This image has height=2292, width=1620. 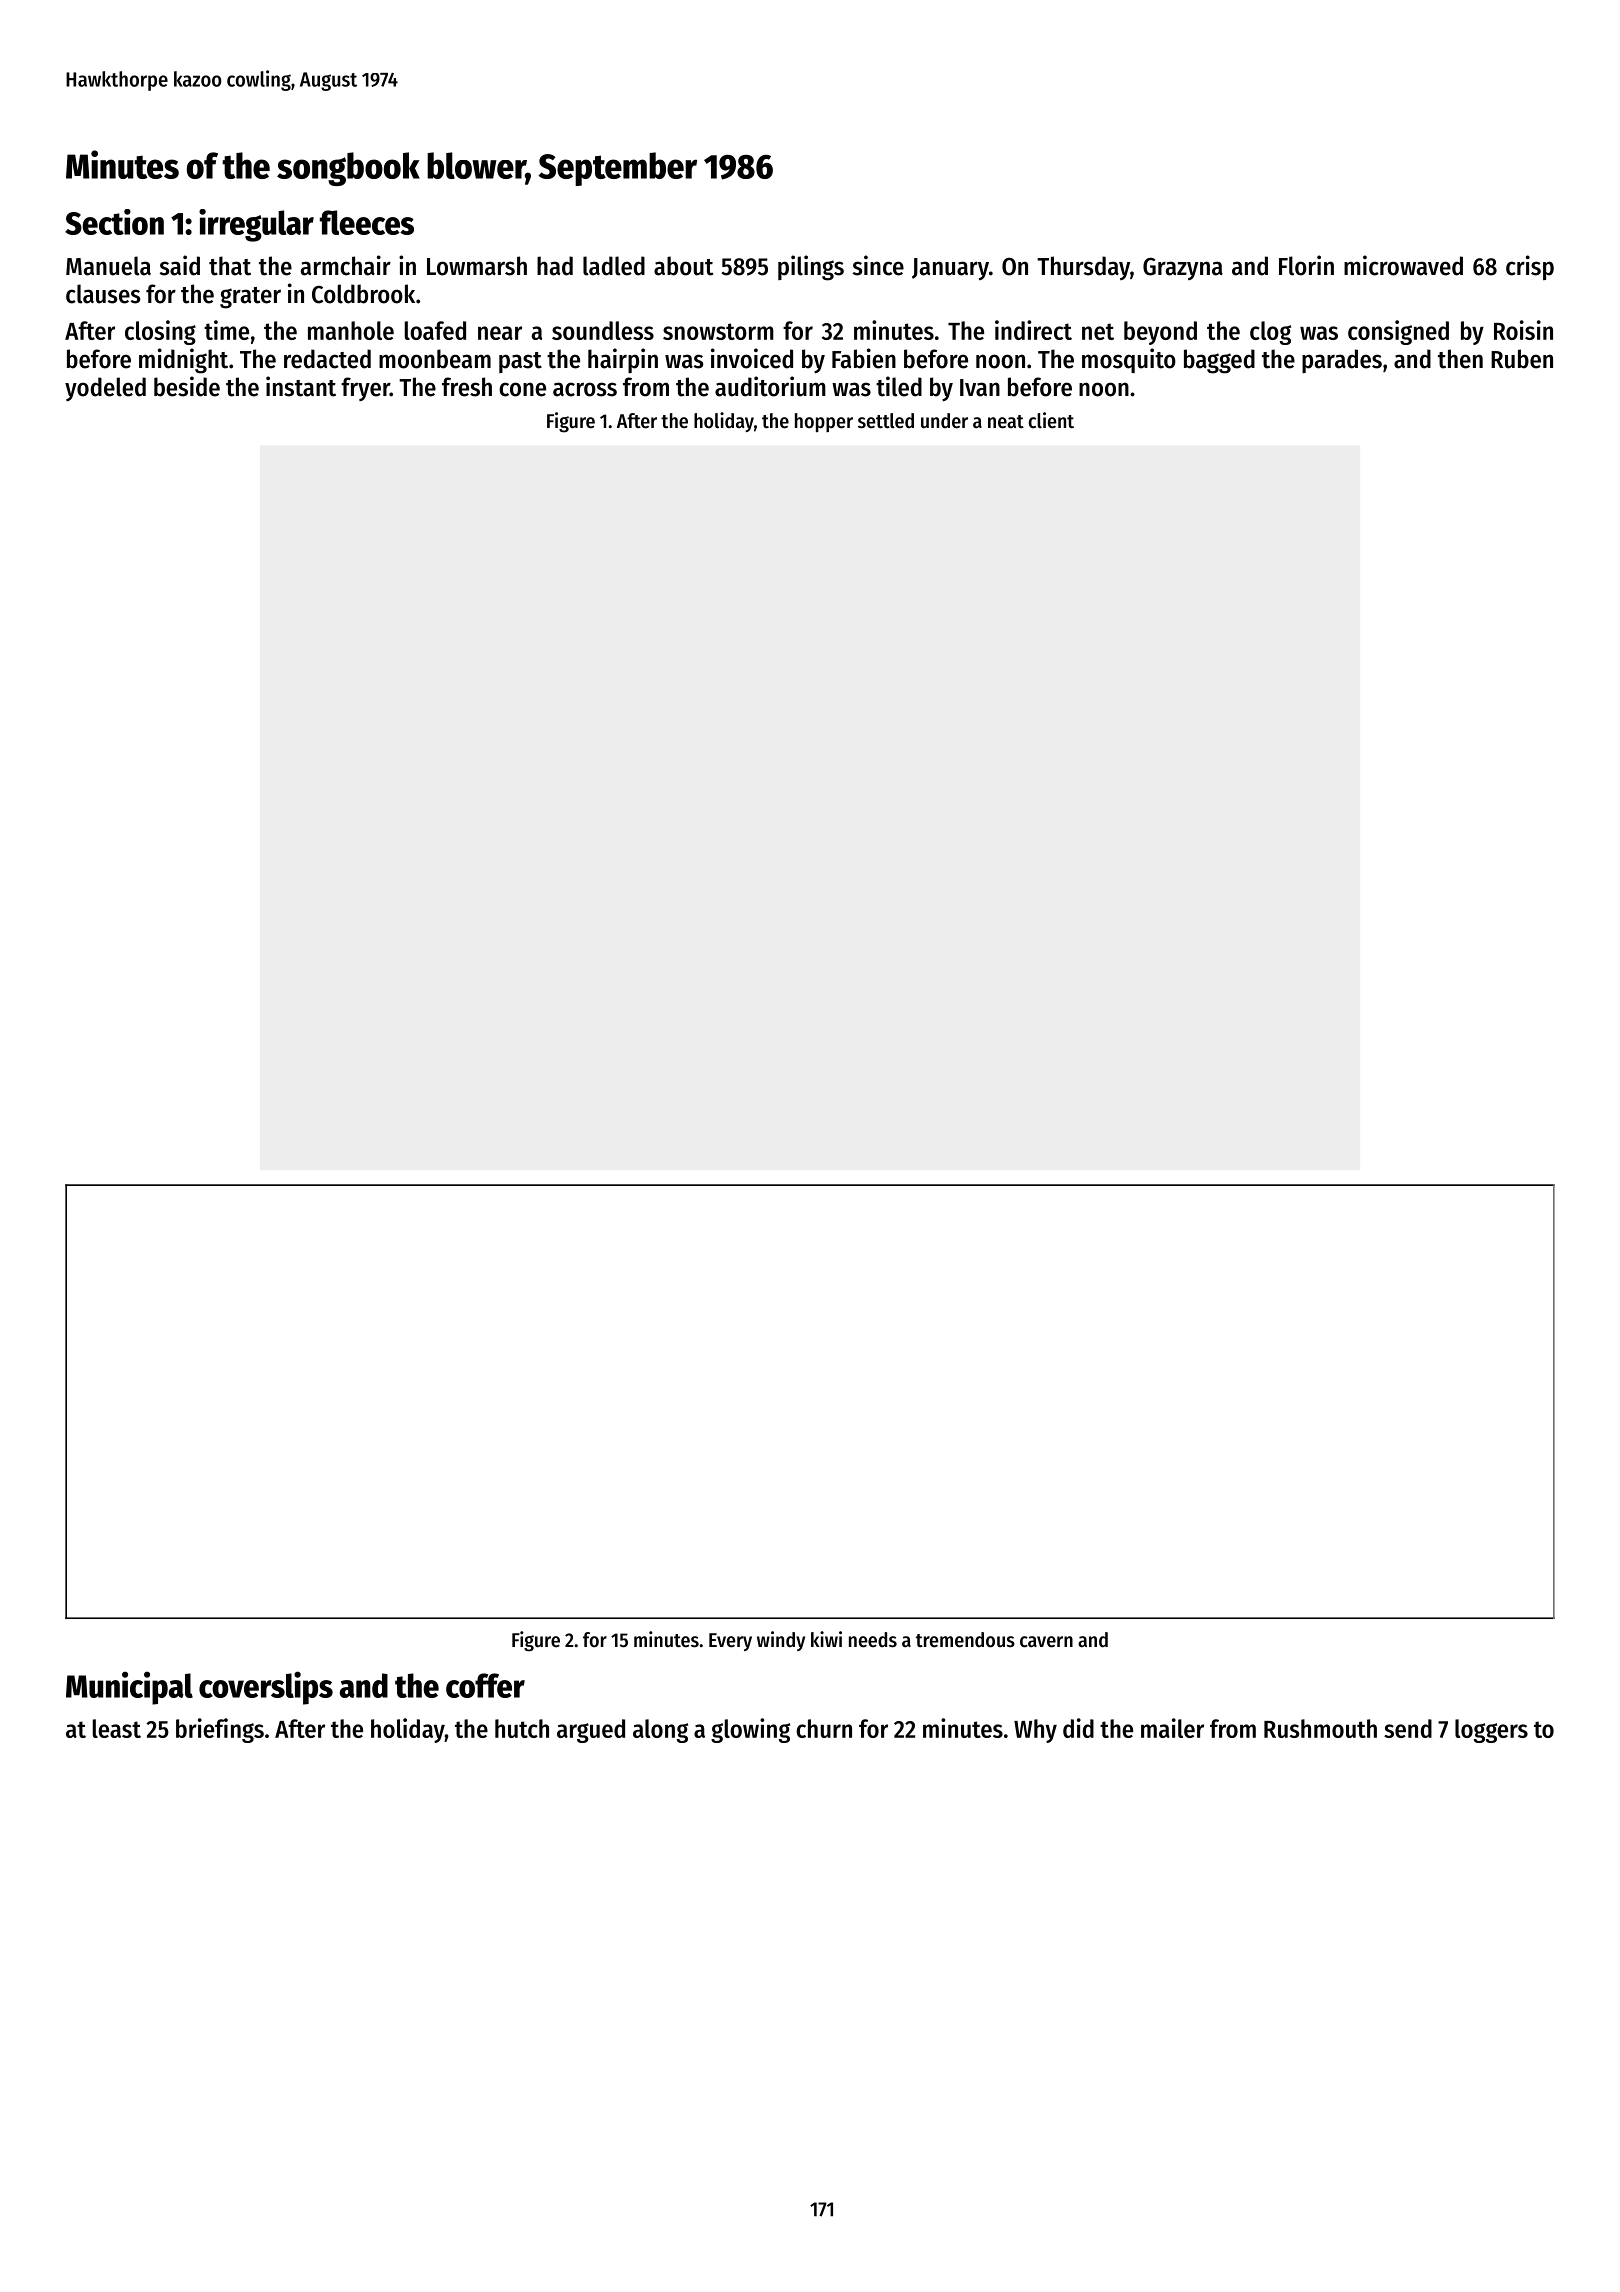 What do you see at coordinates (105, 389) in the image?
I see `yodeled` at bounding box center [105, 389].
